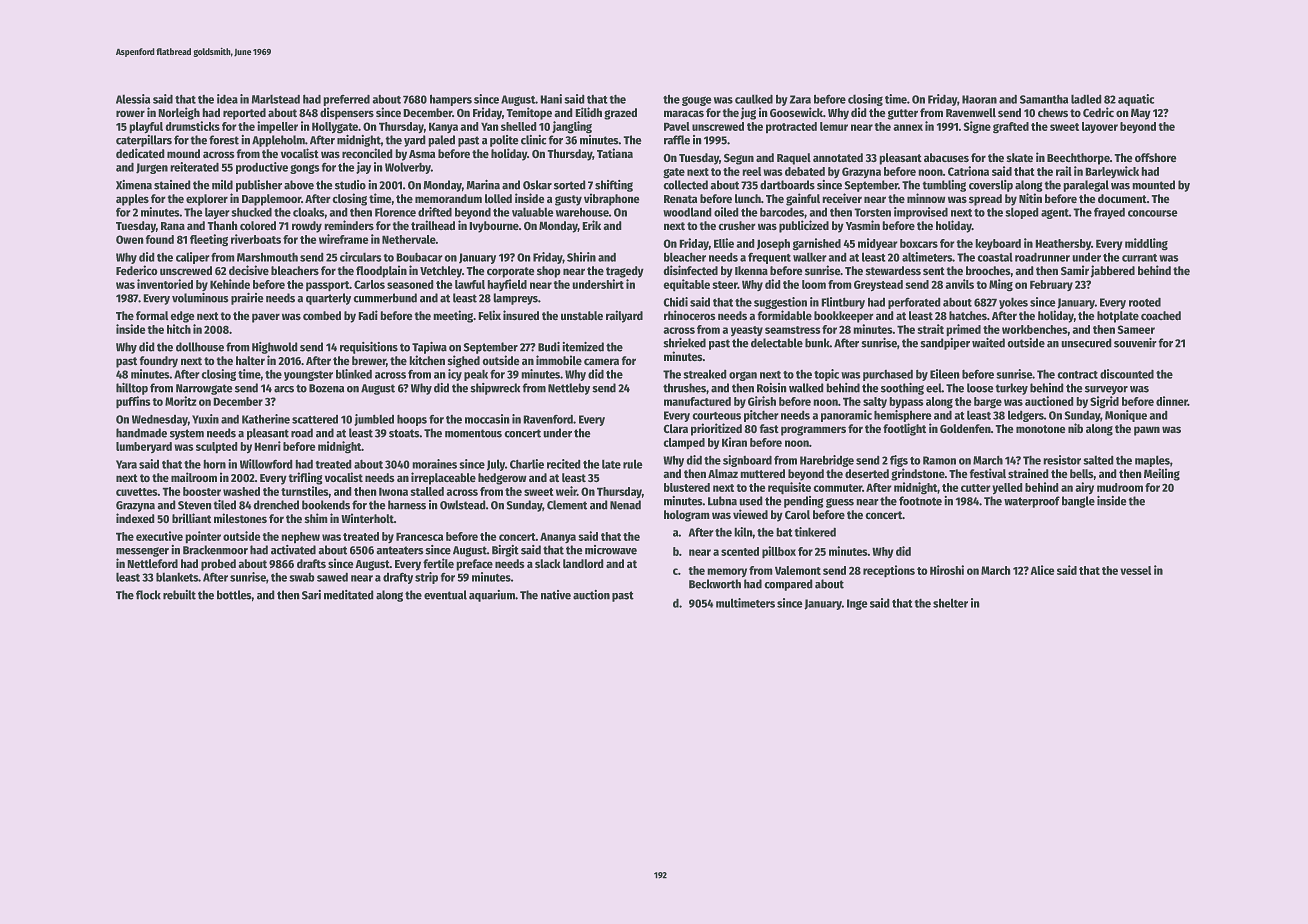 The width and height of the image is (1308, 924). Describe the element at coordinates (677, 140) in the image. I see `raffle` at that location.
